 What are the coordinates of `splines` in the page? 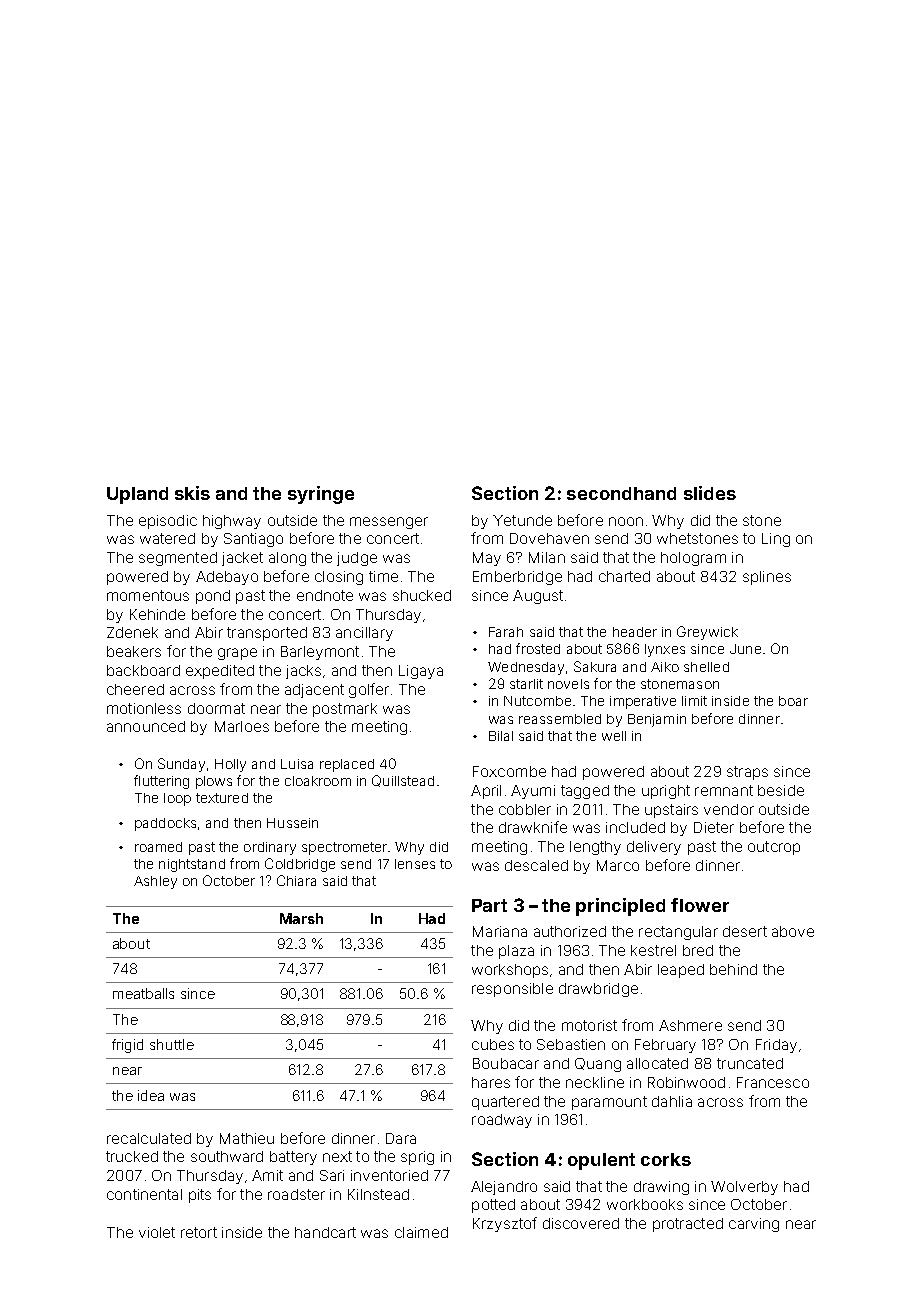 It's located at (767, 578).
